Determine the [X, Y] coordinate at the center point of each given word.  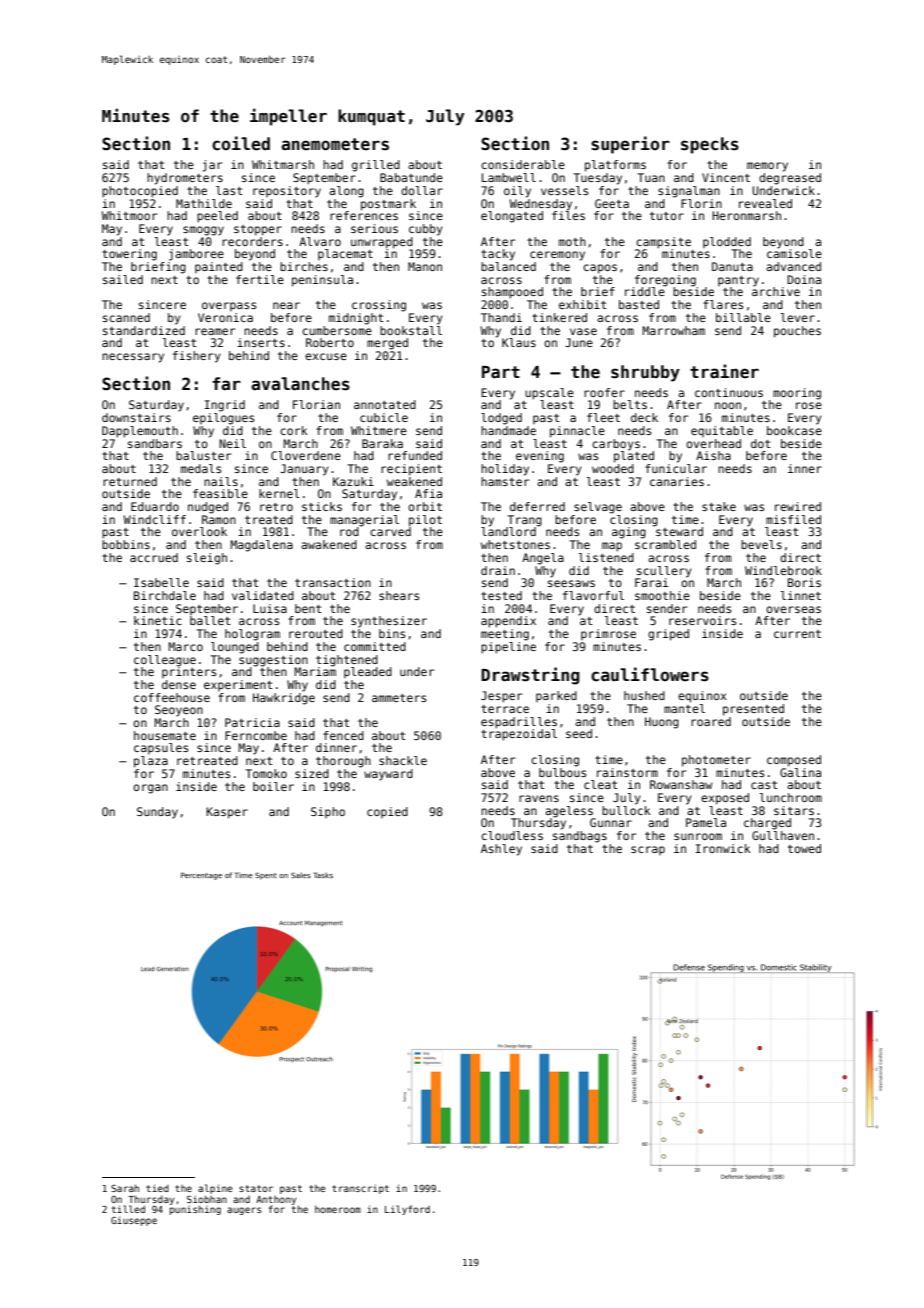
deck [644, 417]
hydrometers [185, 179]
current [797, 634]
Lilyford [407, 1210]
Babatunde [411, 177]
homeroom [338, 1209]
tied [157, 1188]
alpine [215, 1189]
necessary [133, 358]
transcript [360, 1189]
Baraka [382, 443]
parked [556, 696]
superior [630, 145]
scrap [648, 850]
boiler [273, 786]
